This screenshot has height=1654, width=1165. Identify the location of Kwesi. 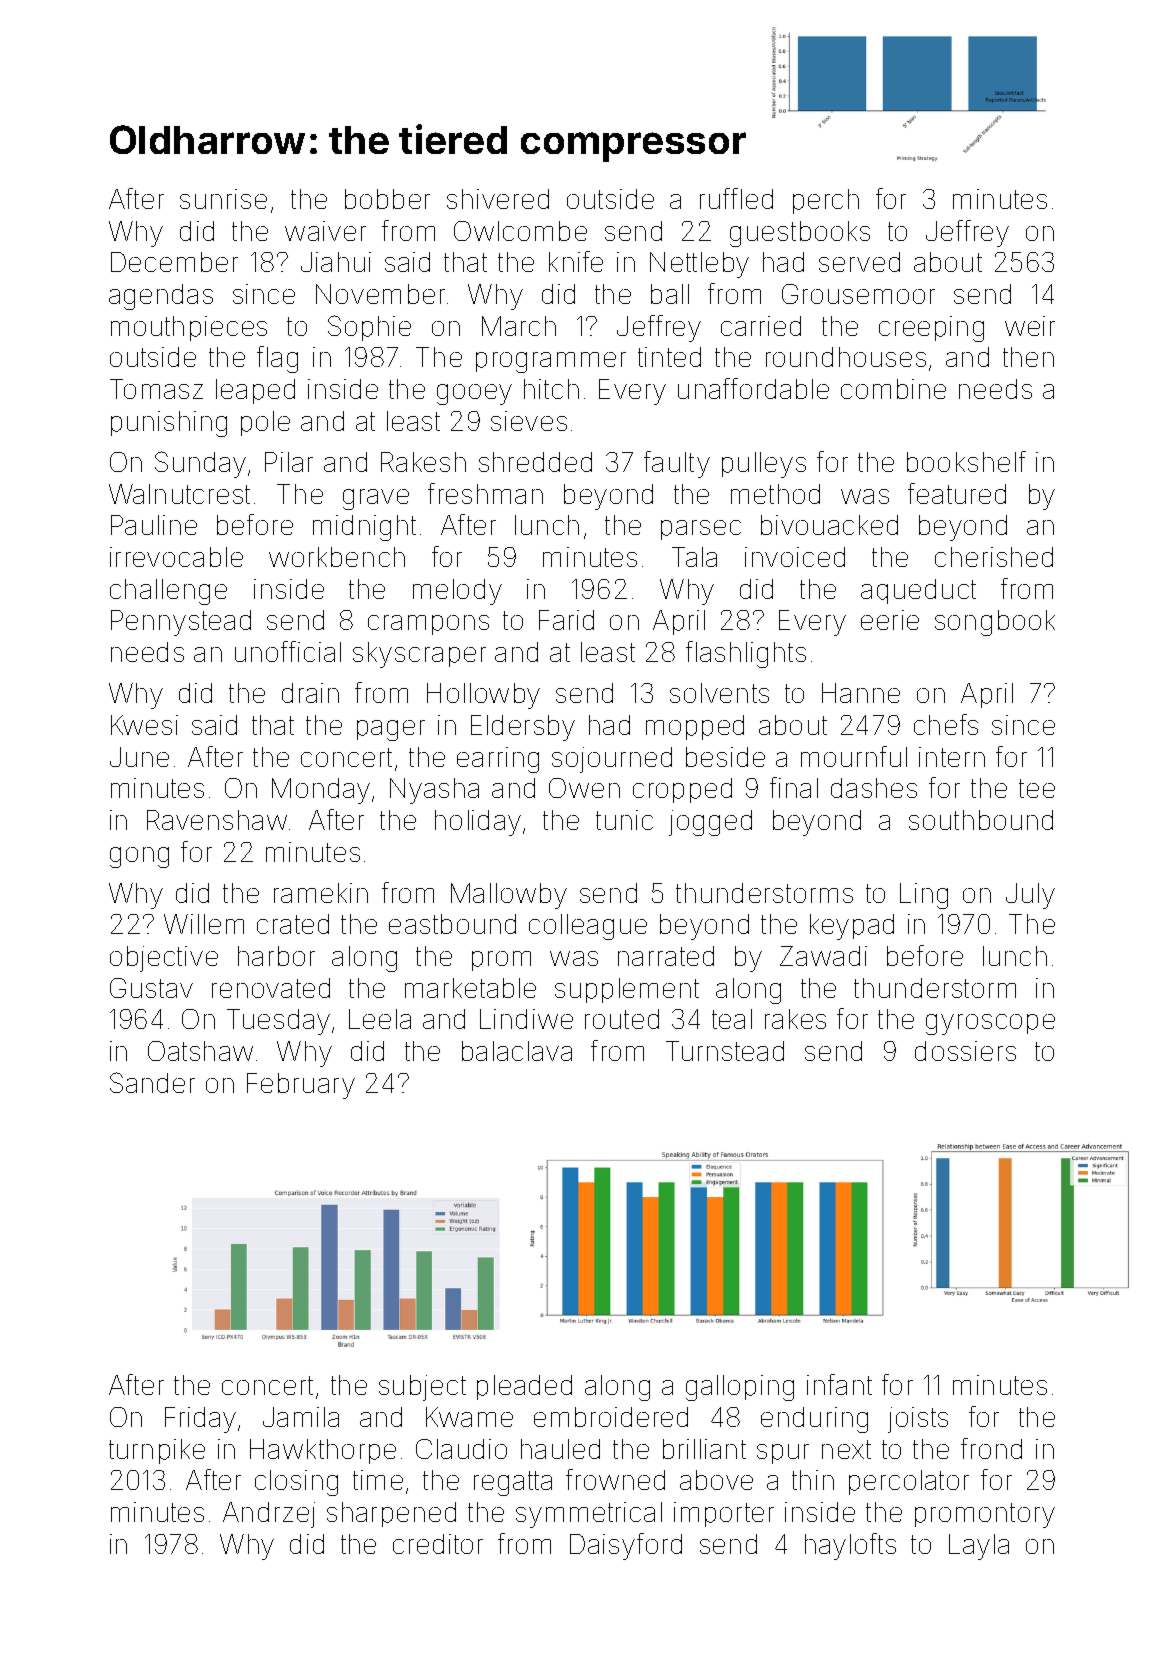
(144, 725).
